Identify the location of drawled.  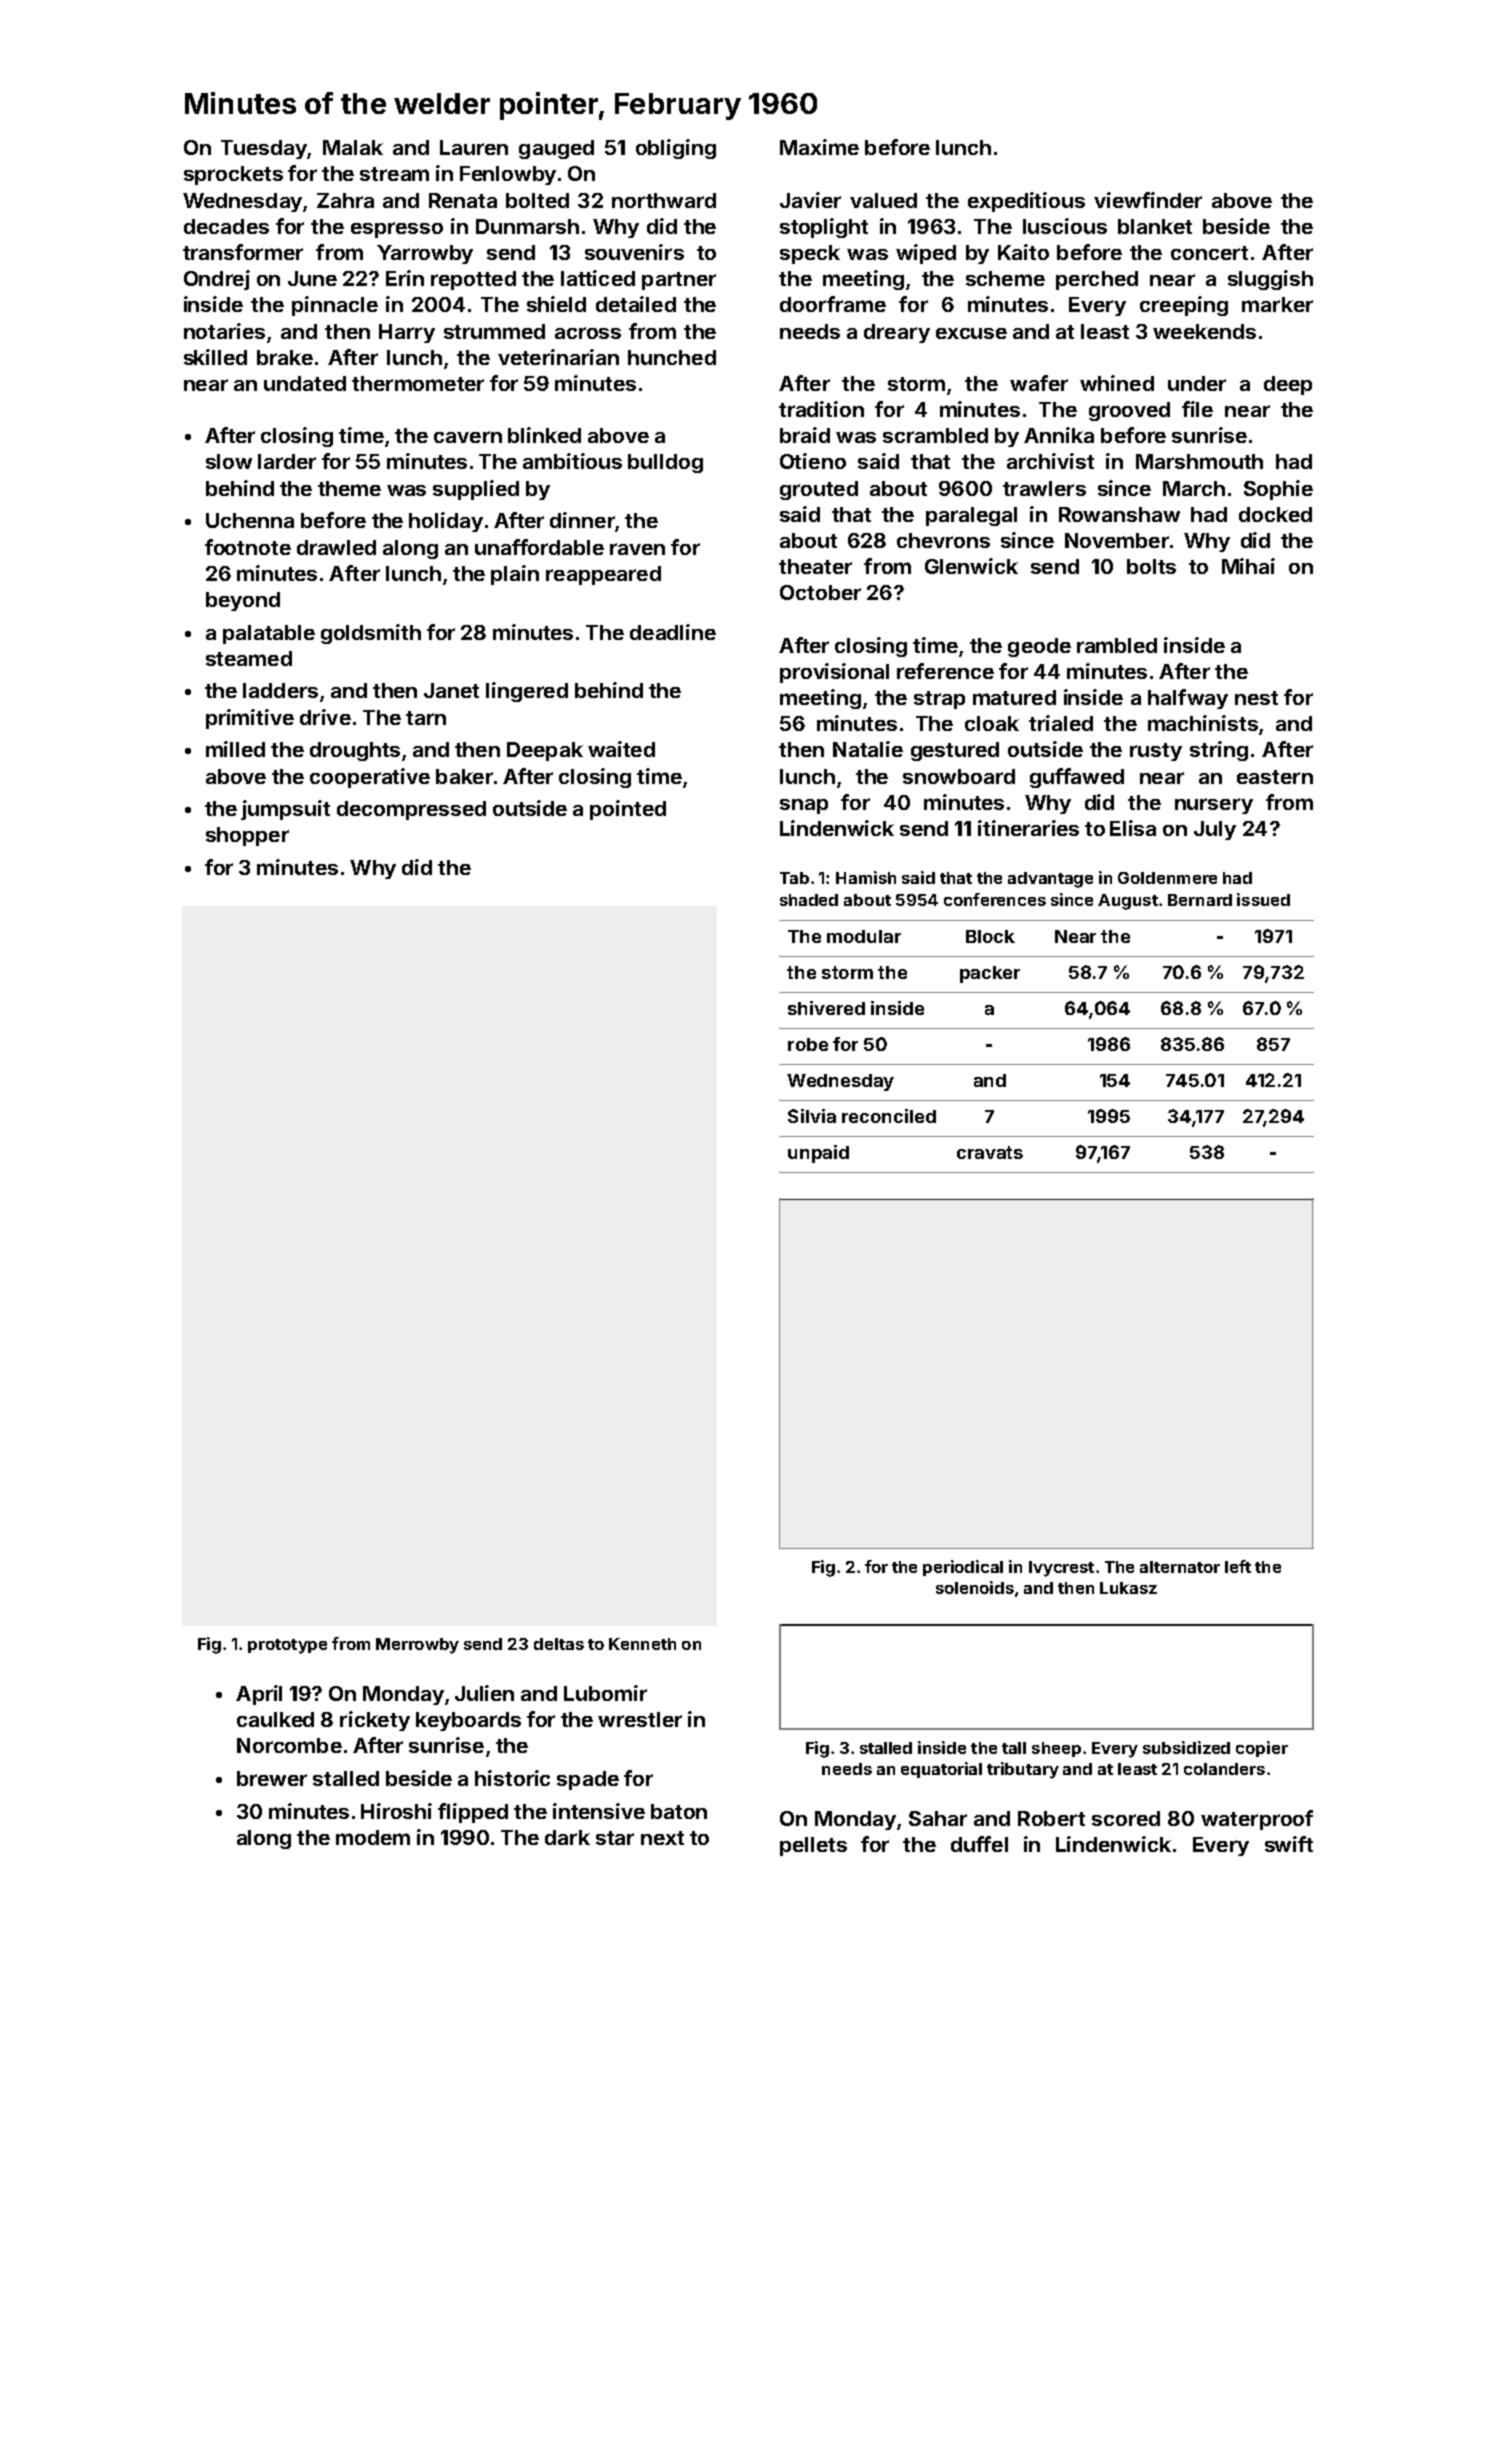
(336, 547).
